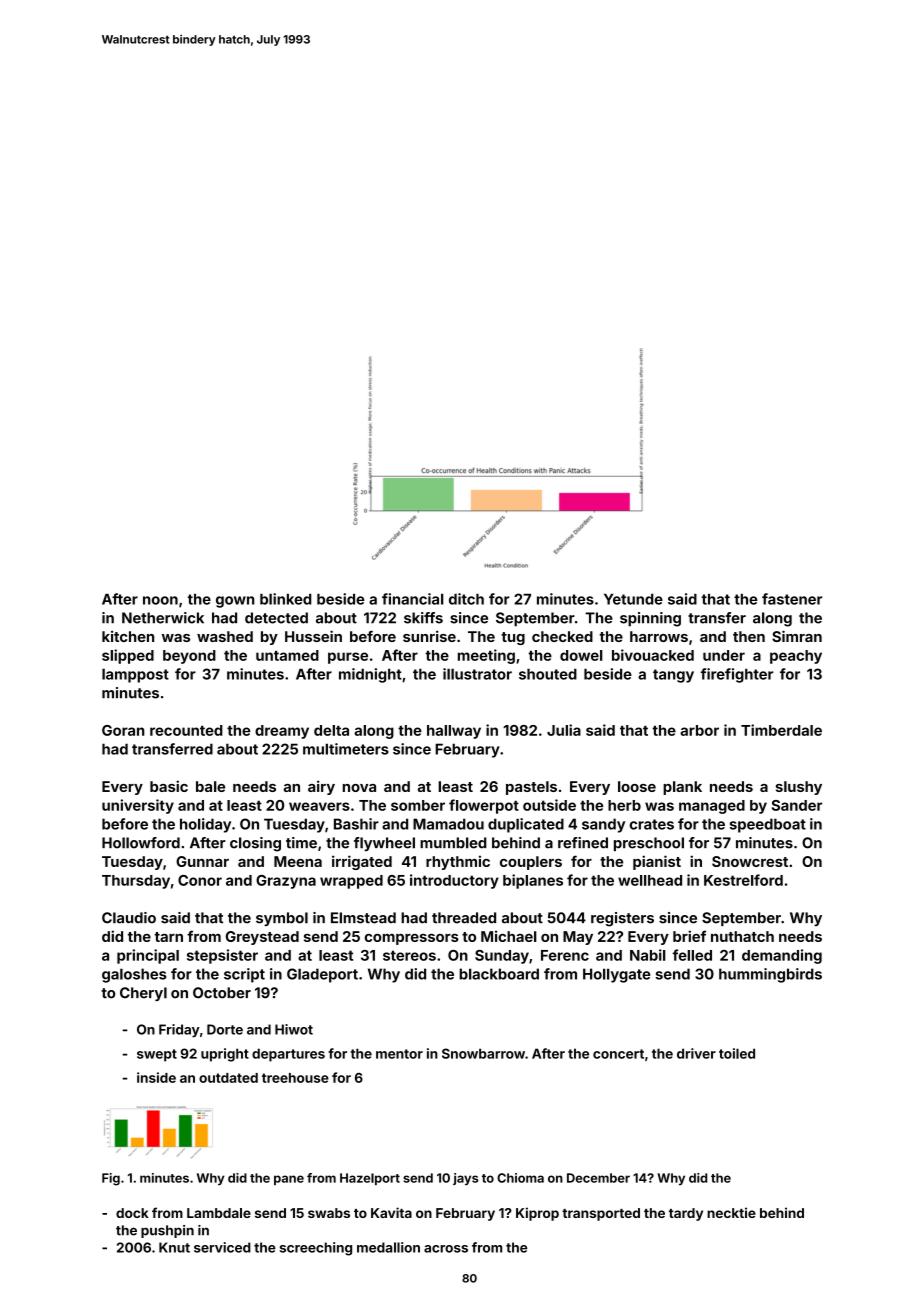 This image has height=1308, width=924. What do you see at coordinates (156, 1077) in the image?
I see `inside` at bounding box center [156, 1077].
